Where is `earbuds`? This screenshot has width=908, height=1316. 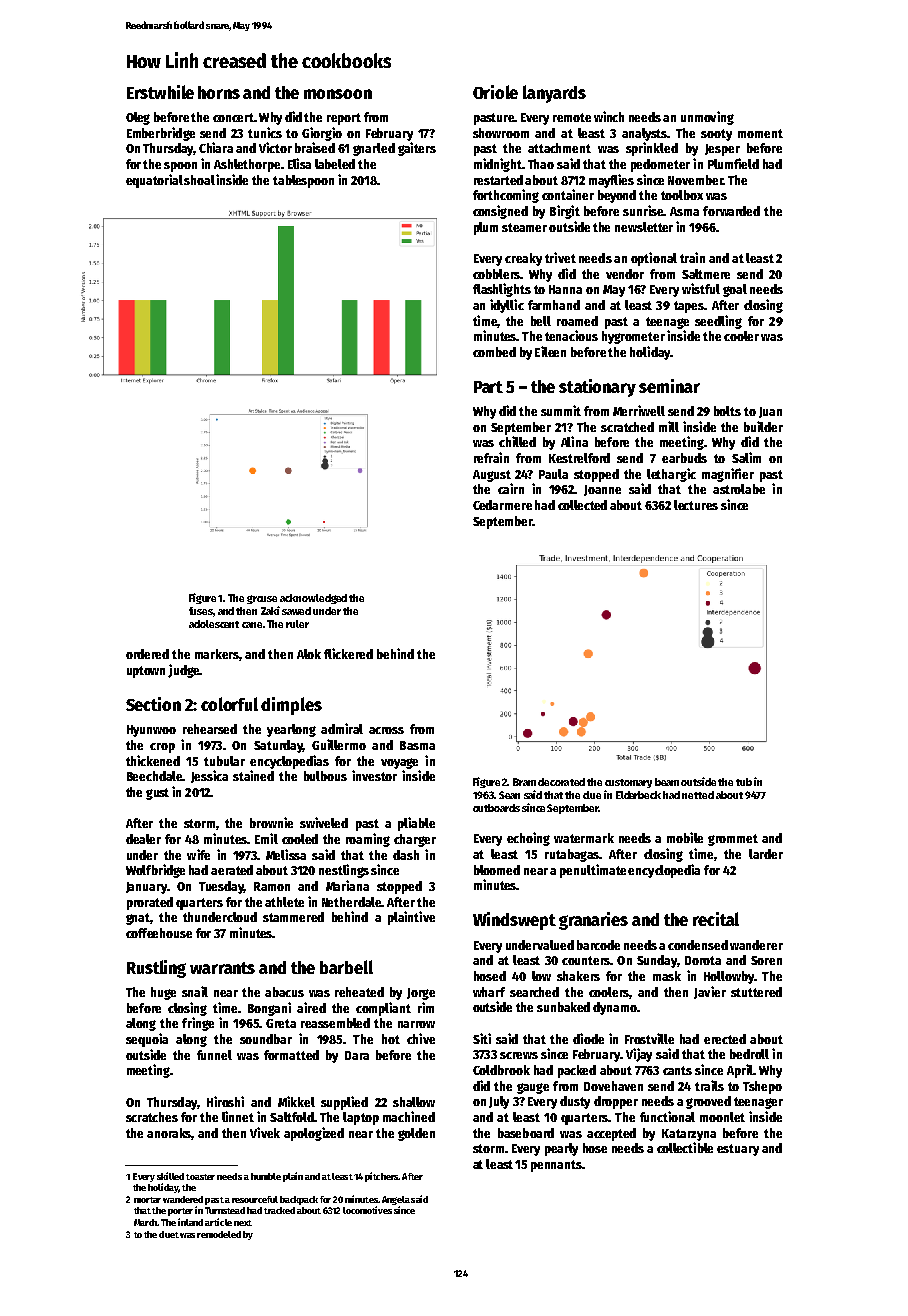
earbuds is located at coordinates (684, 458).
